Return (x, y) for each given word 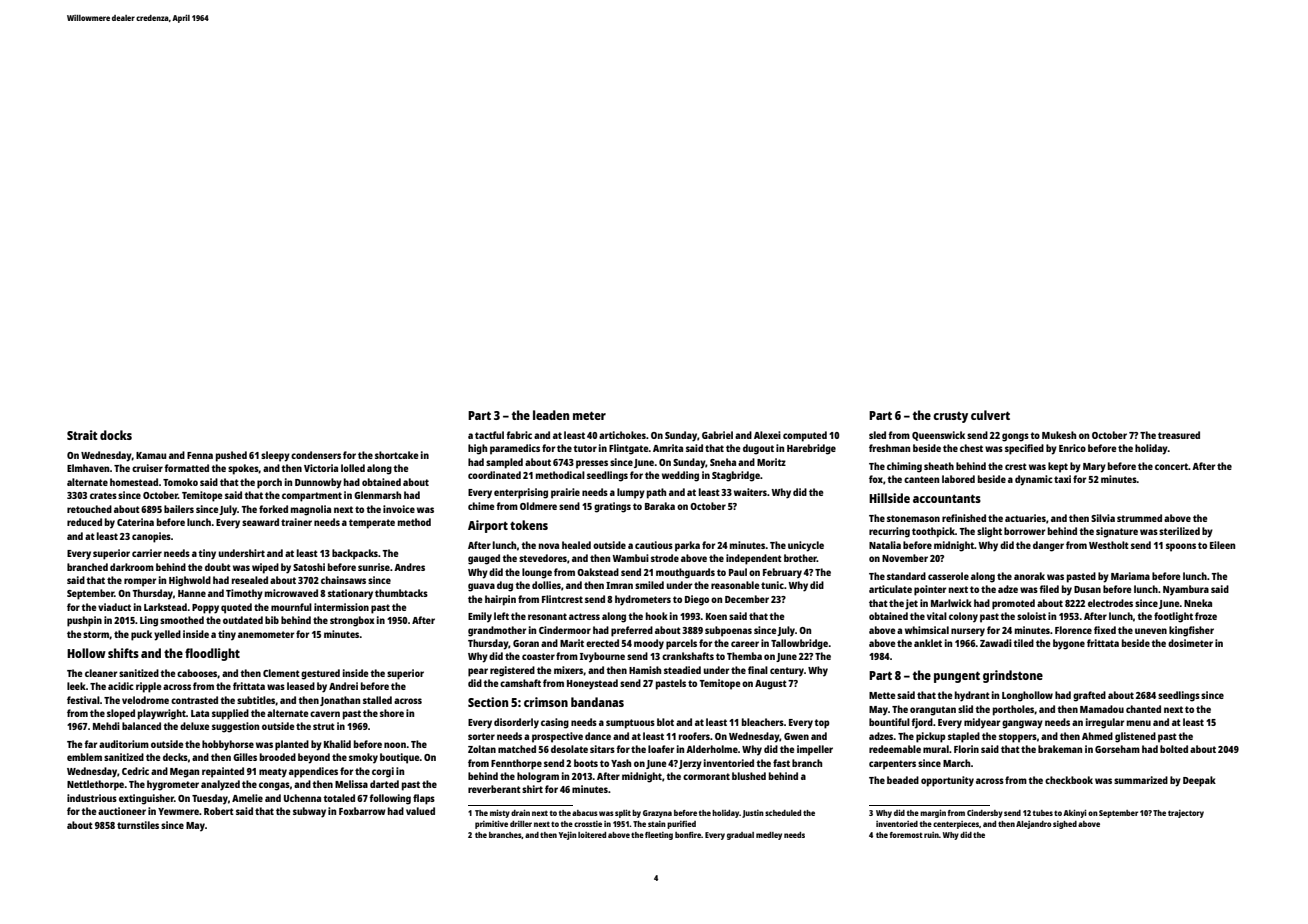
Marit (572, 643)
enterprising (521, 493)
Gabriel (717, 435)
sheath (939, 466)
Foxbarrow (362, 811)
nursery (968, 632)
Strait (82, 435)
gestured (320, 674)
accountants (947, 498)
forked (273, 509)
